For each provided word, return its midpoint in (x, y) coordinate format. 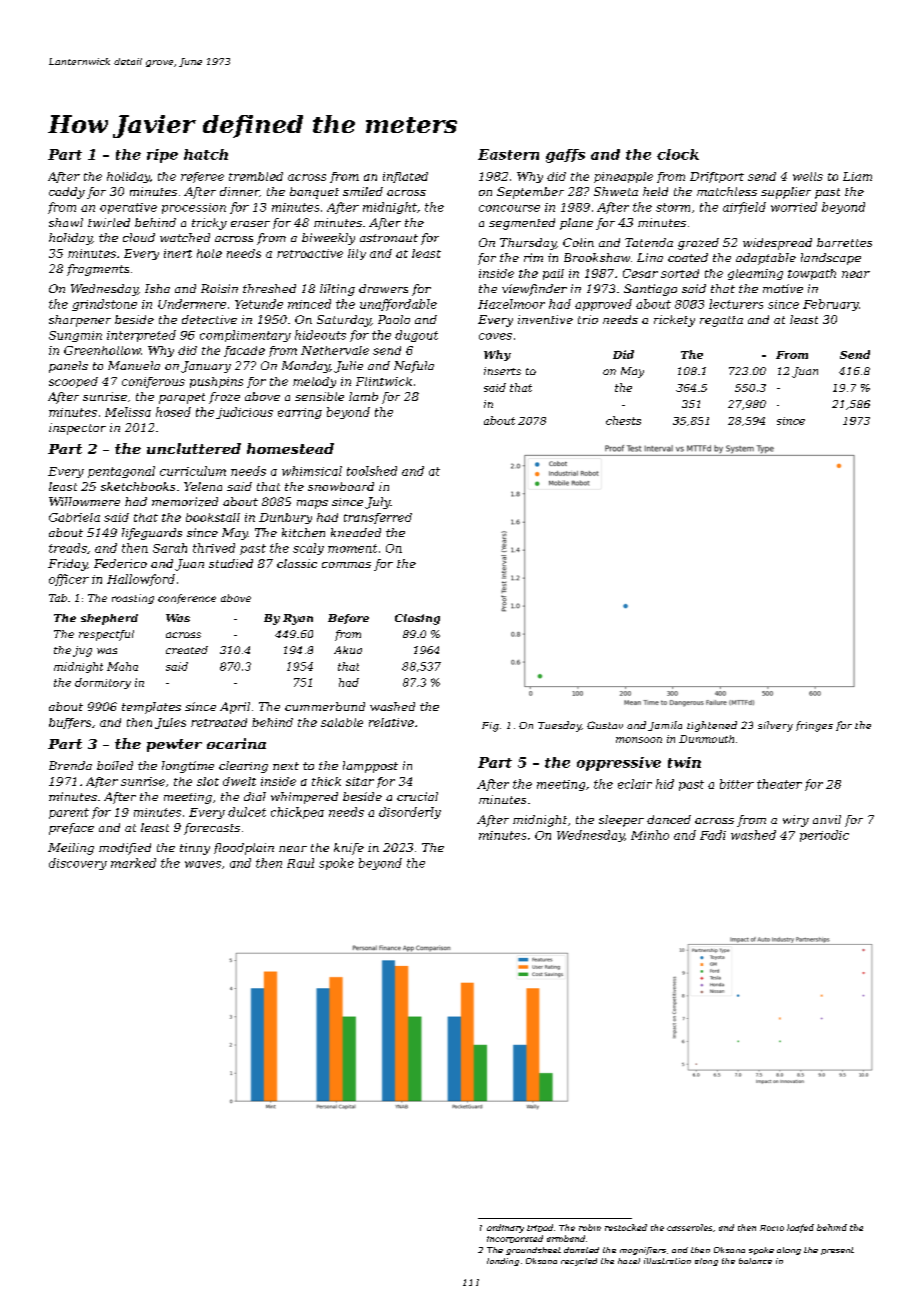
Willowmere (84, 501)
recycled (579, 1262)
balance (755, 1261)
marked (133, 863)
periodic (824, 836)
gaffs (565, 156)
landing (503, 1262)
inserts (502, 371)
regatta (721, 321)
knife (349, 849)
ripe (162, 156)
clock (678, 154)
